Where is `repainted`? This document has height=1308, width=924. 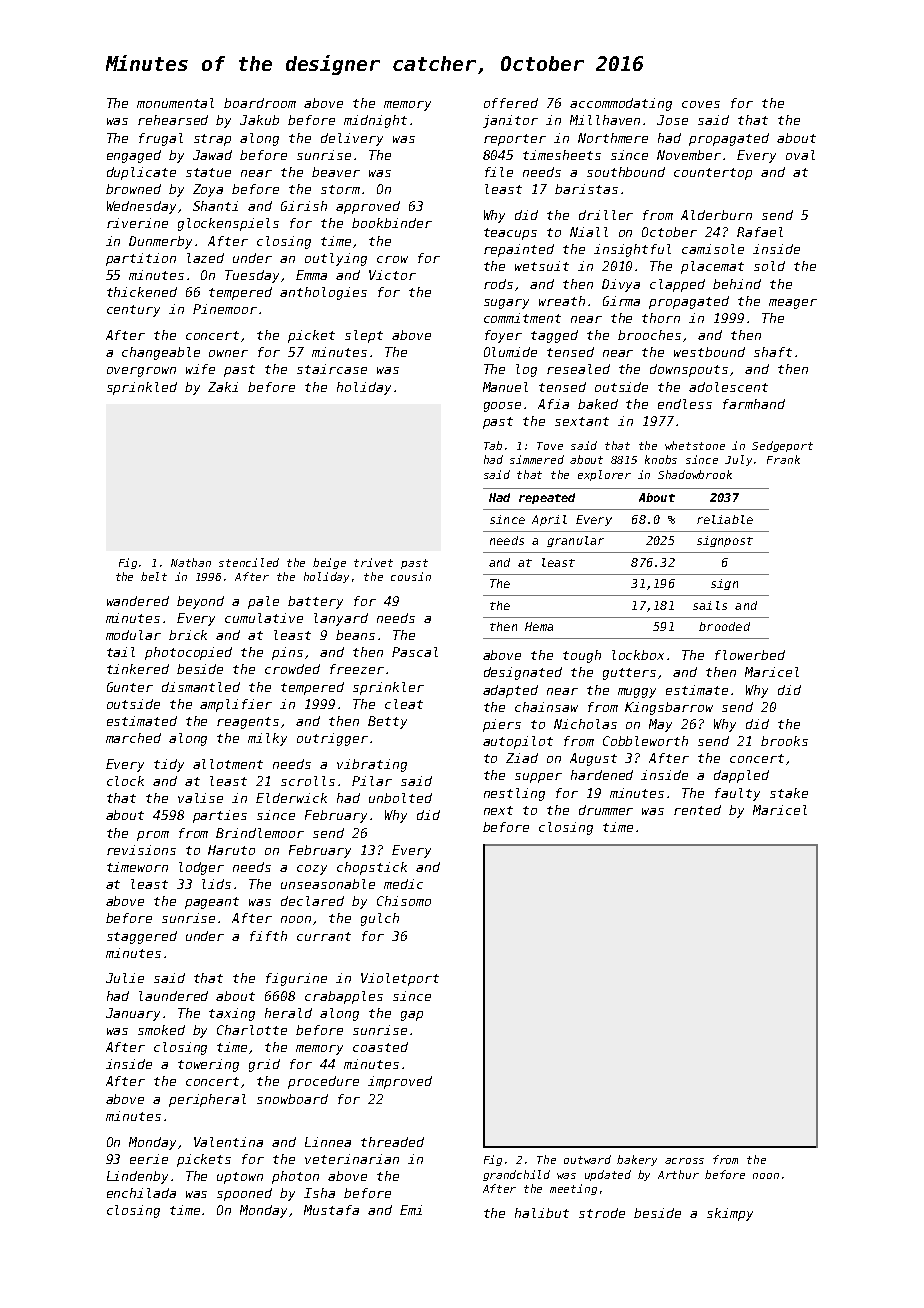
repainted is located at coordinates (519, 250).
